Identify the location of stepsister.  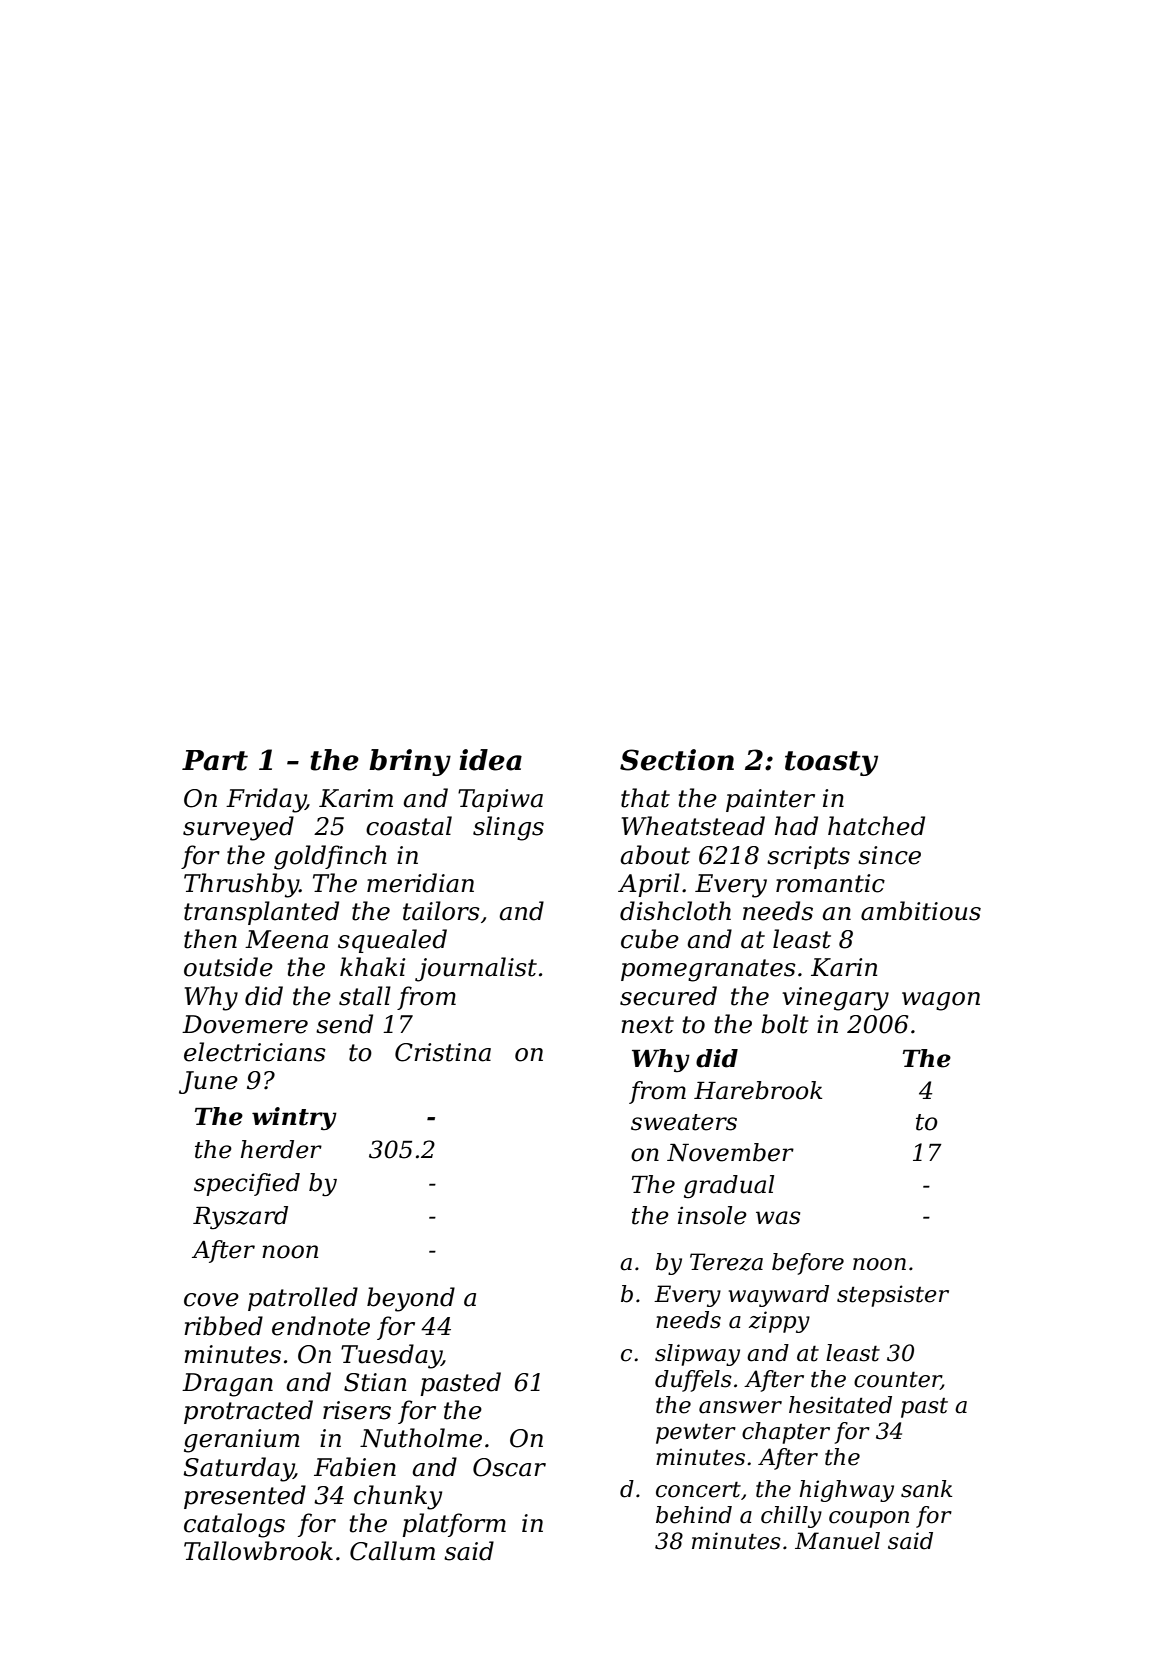
(893, 1296).
